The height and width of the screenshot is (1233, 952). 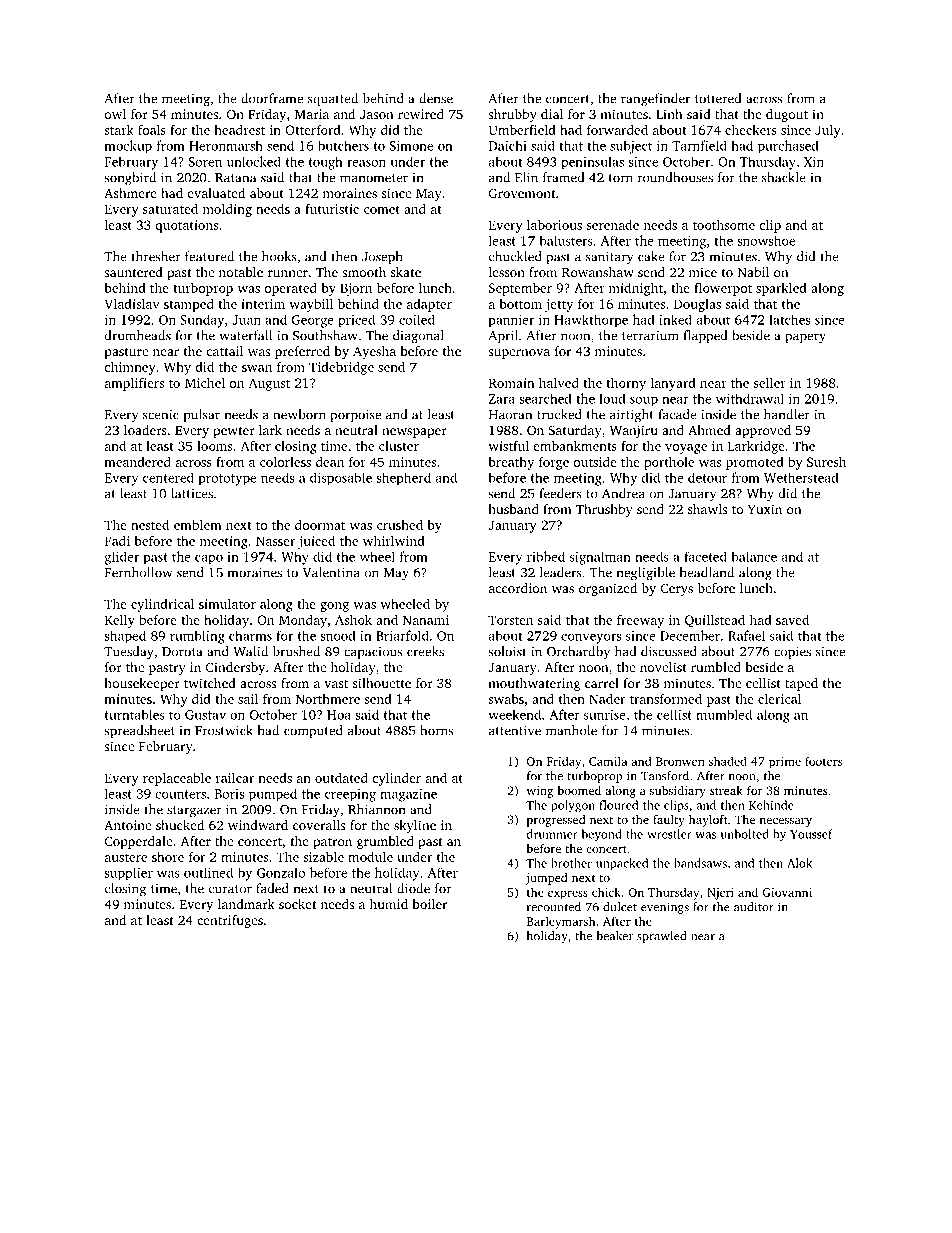 I want to click on beaker, so click(x=614, y=936).
